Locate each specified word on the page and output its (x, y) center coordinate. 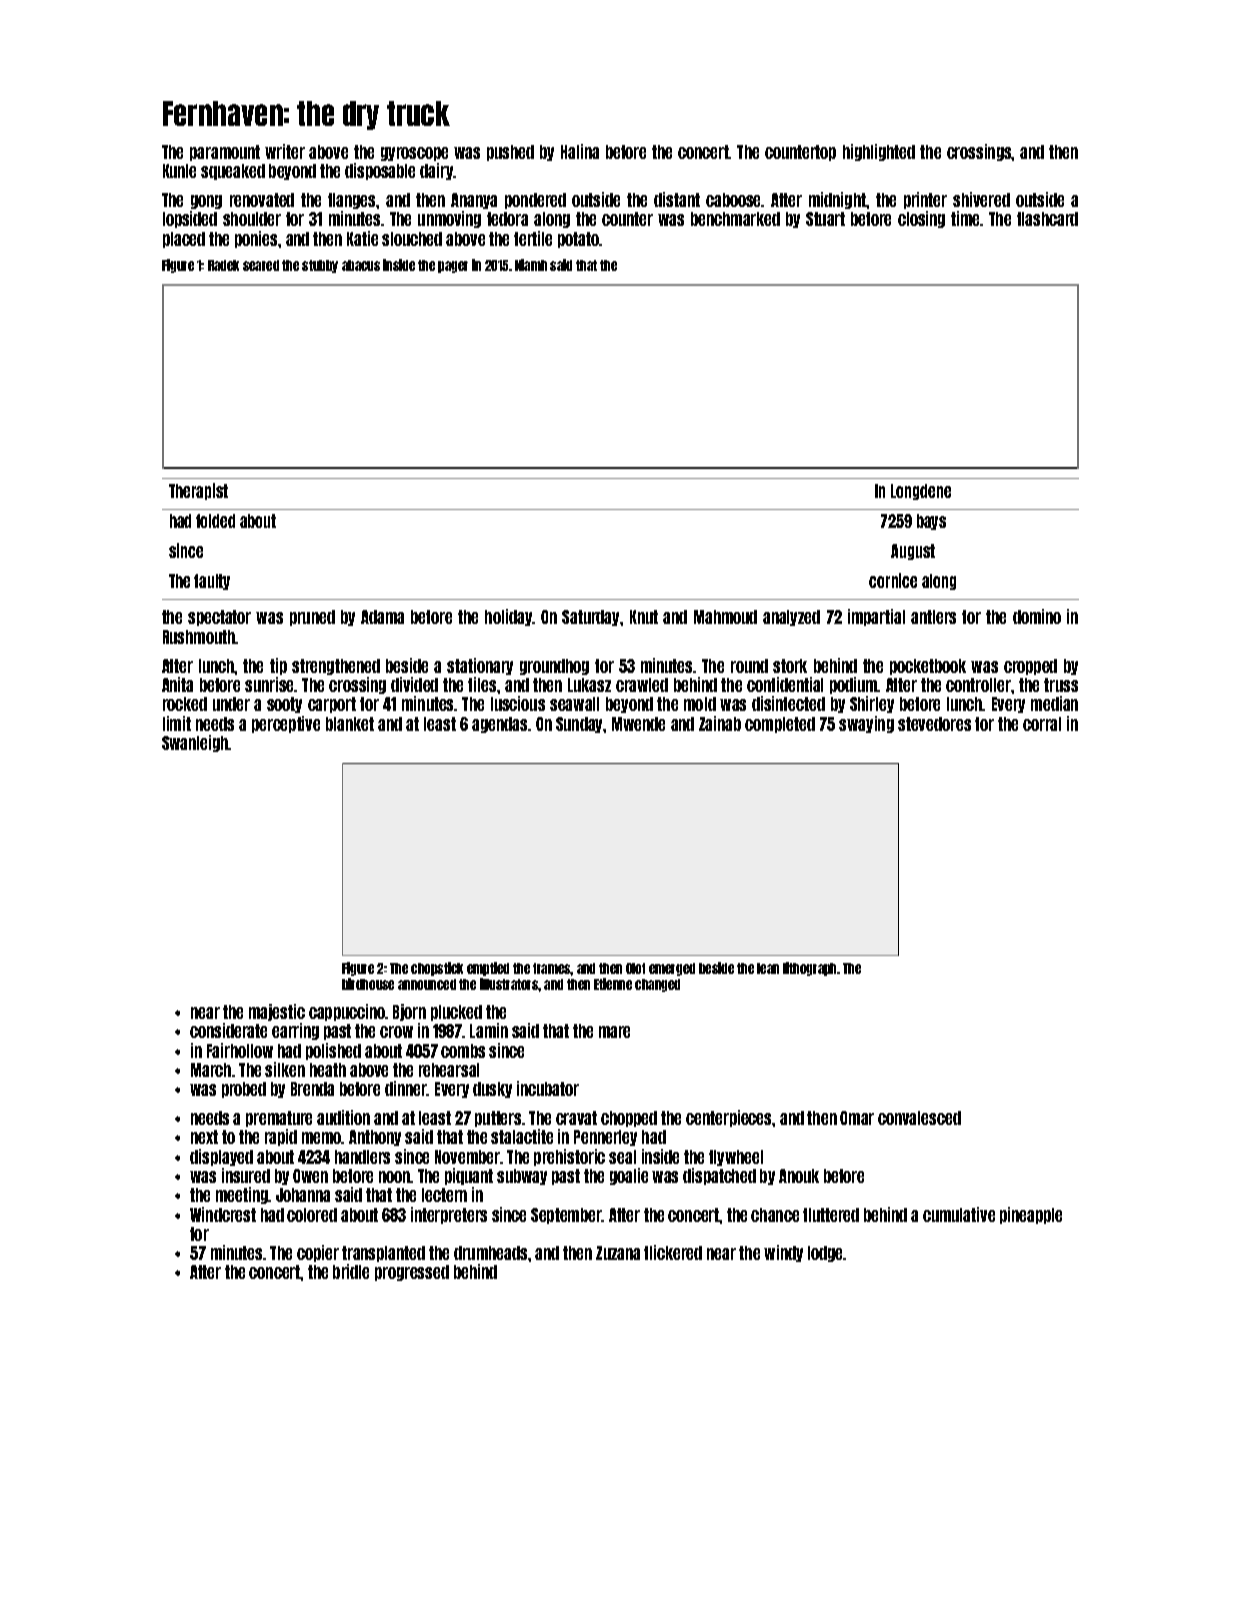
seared (261, 265)
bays (931, 522)
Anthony (375, 1138)
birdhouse (368, 984)
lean (768, 968)
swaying (866, 724)
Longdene (921, 492)
